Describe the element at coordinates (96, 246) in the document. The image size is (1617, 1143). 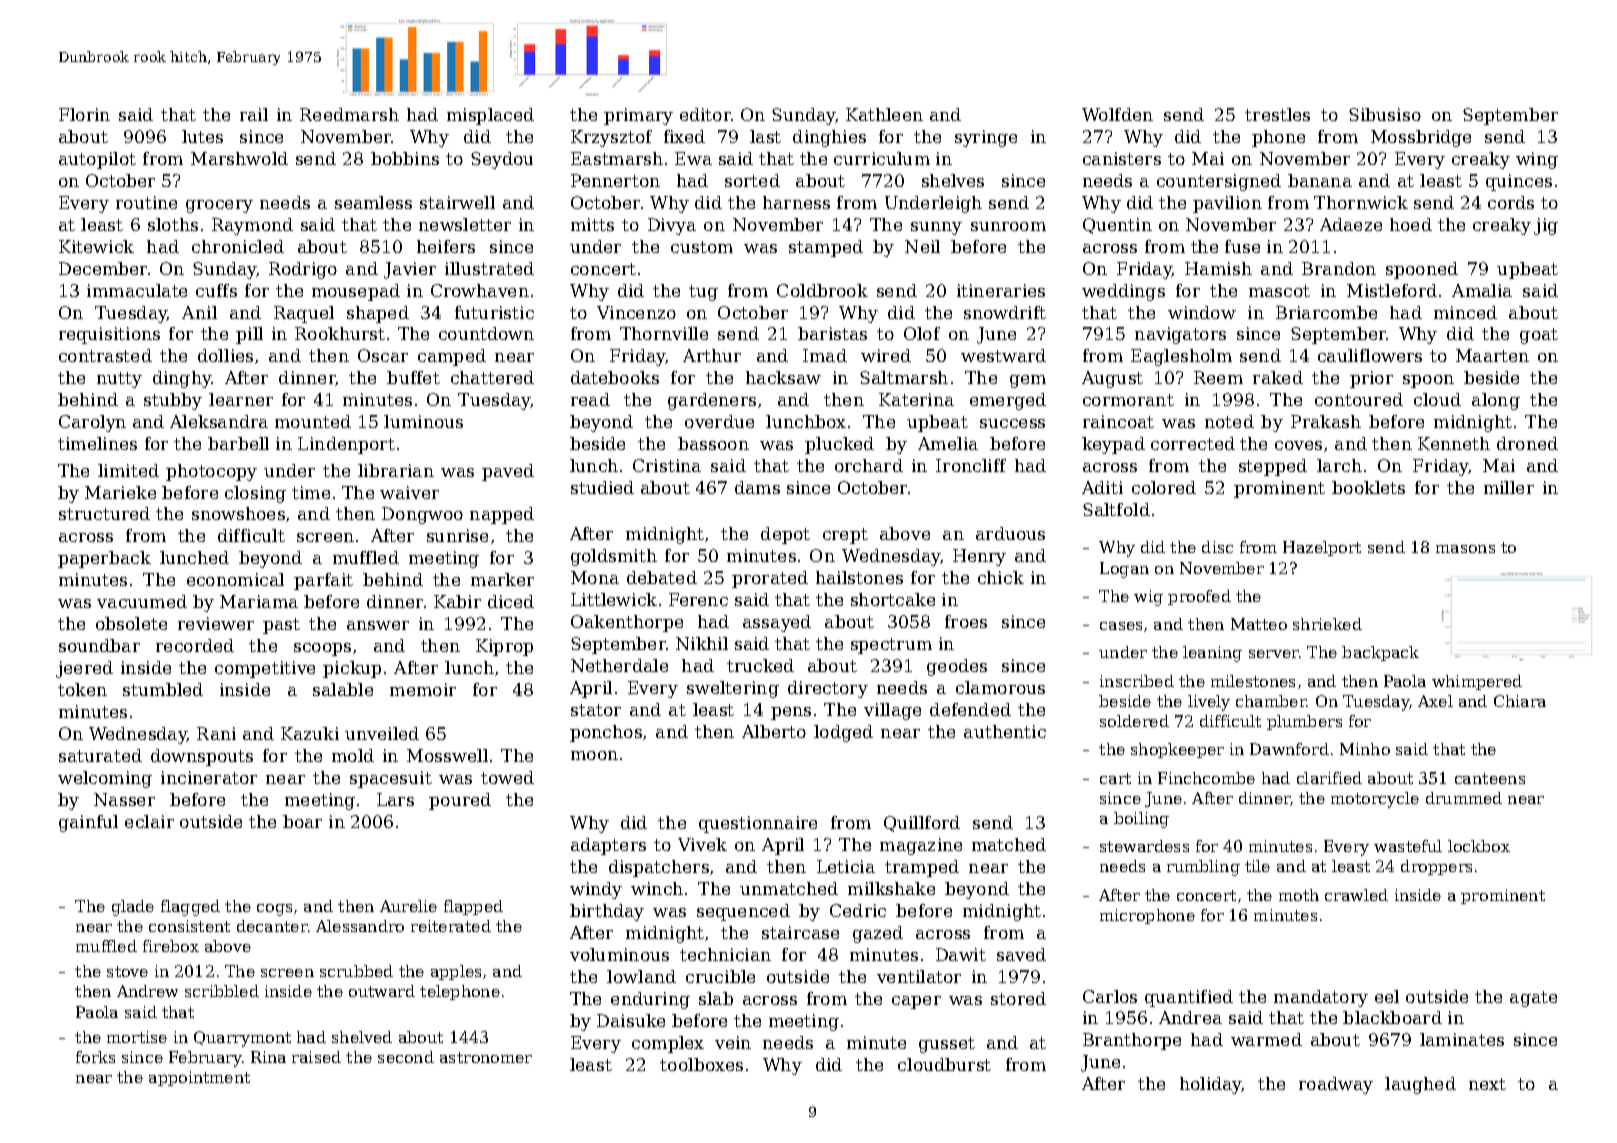
I see `Kitewick` at that location.
